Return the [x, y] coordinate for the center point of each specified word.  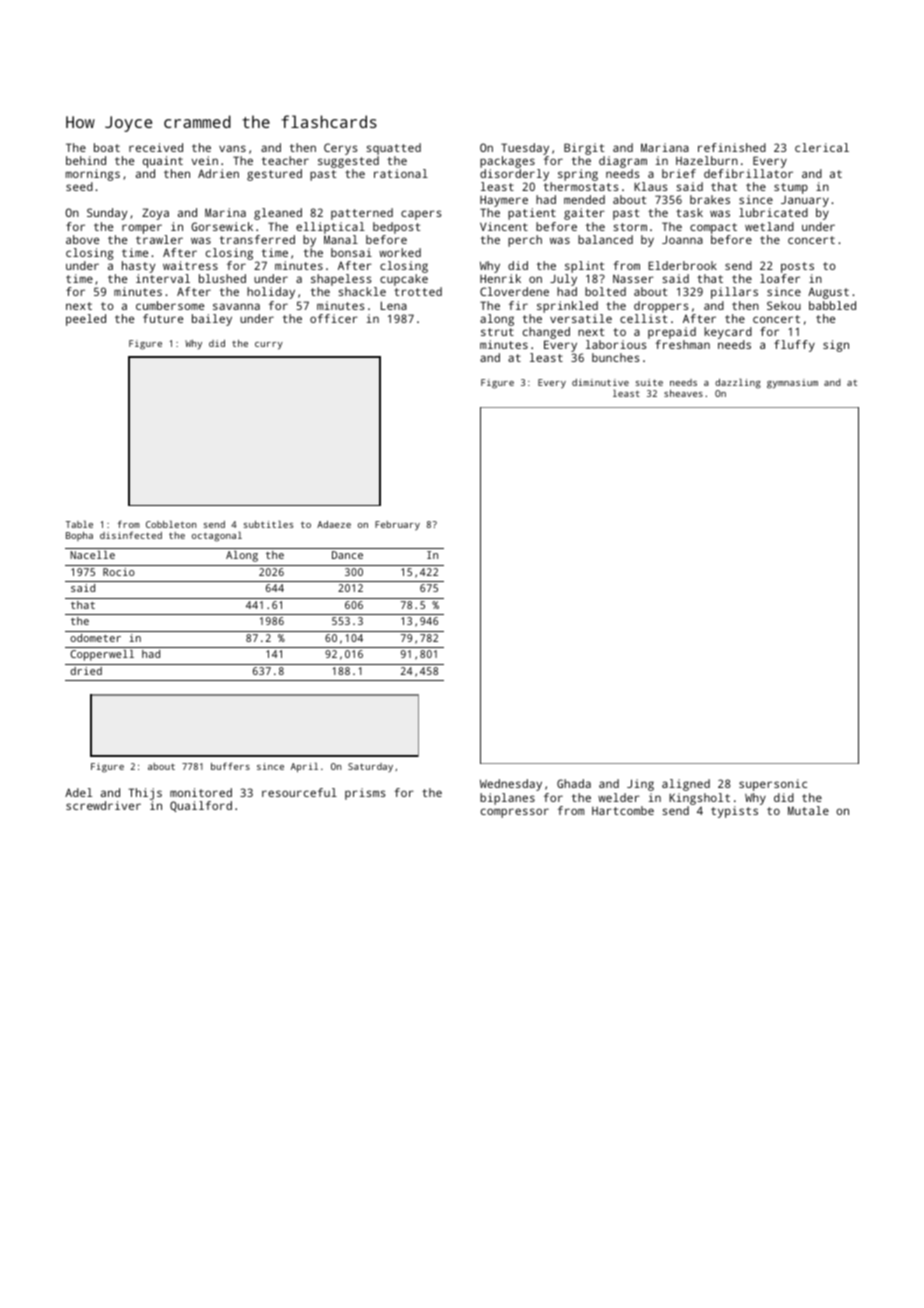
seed [79, 186]
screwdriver [103, 805]
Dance [347, 555]
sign [836, 346]
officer [334, 318]
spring [578, 175]
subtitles [268, 524]
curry [269, 346]
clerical [822, 147]
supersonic [773, 785]
